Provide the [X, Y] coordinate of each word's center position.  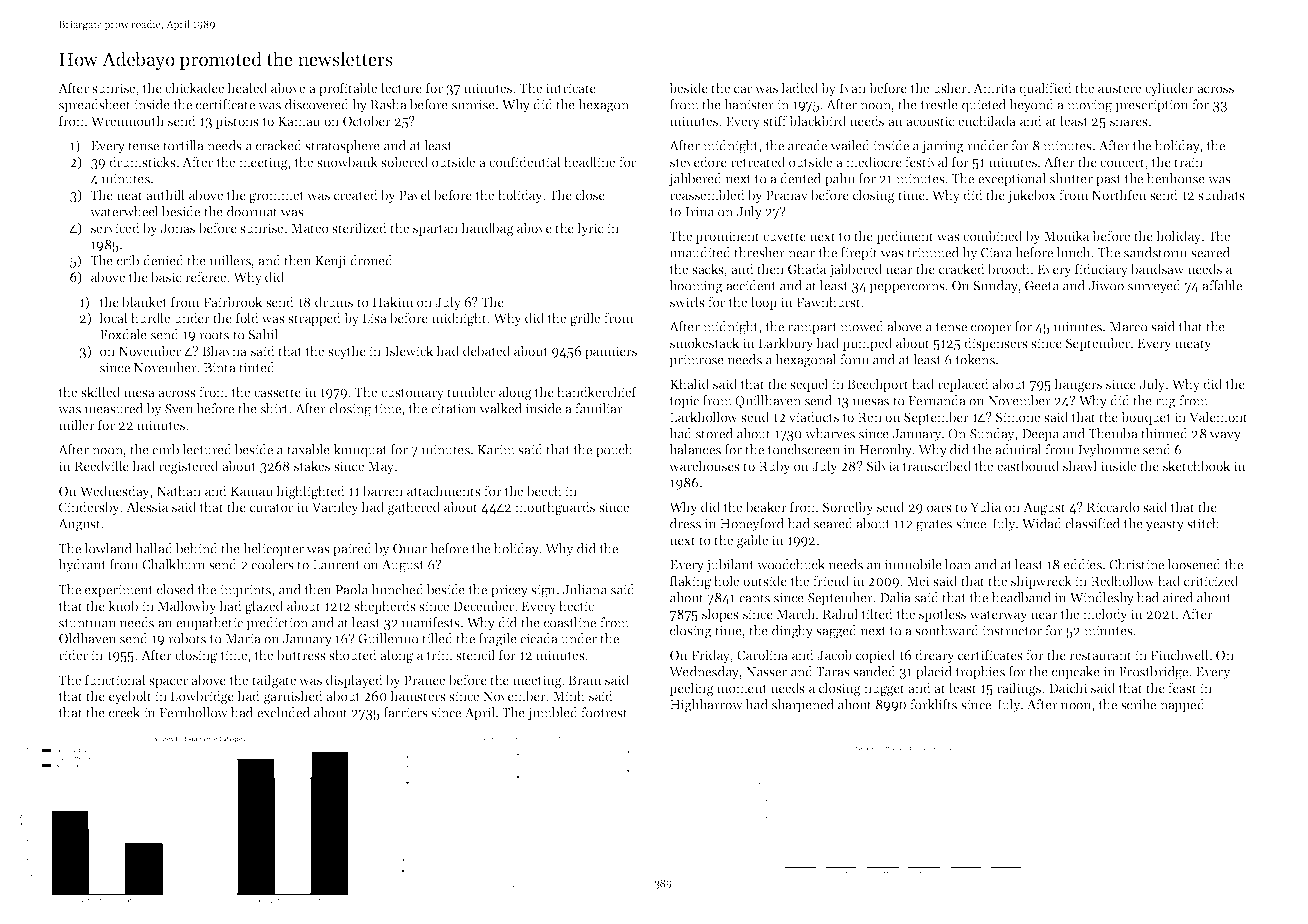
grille [585, 319]
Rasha [388, 104]
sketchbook [1196, 465]
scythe [347, 352]
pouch [614, 451]
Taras [833, 672]
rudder [987, 145]
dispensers [996, 344]
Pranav [787, 195]
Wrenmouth [127, 120]
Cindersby [89, 508]
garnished [293, 697]
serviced [115, 227]
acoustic [930, 121]
